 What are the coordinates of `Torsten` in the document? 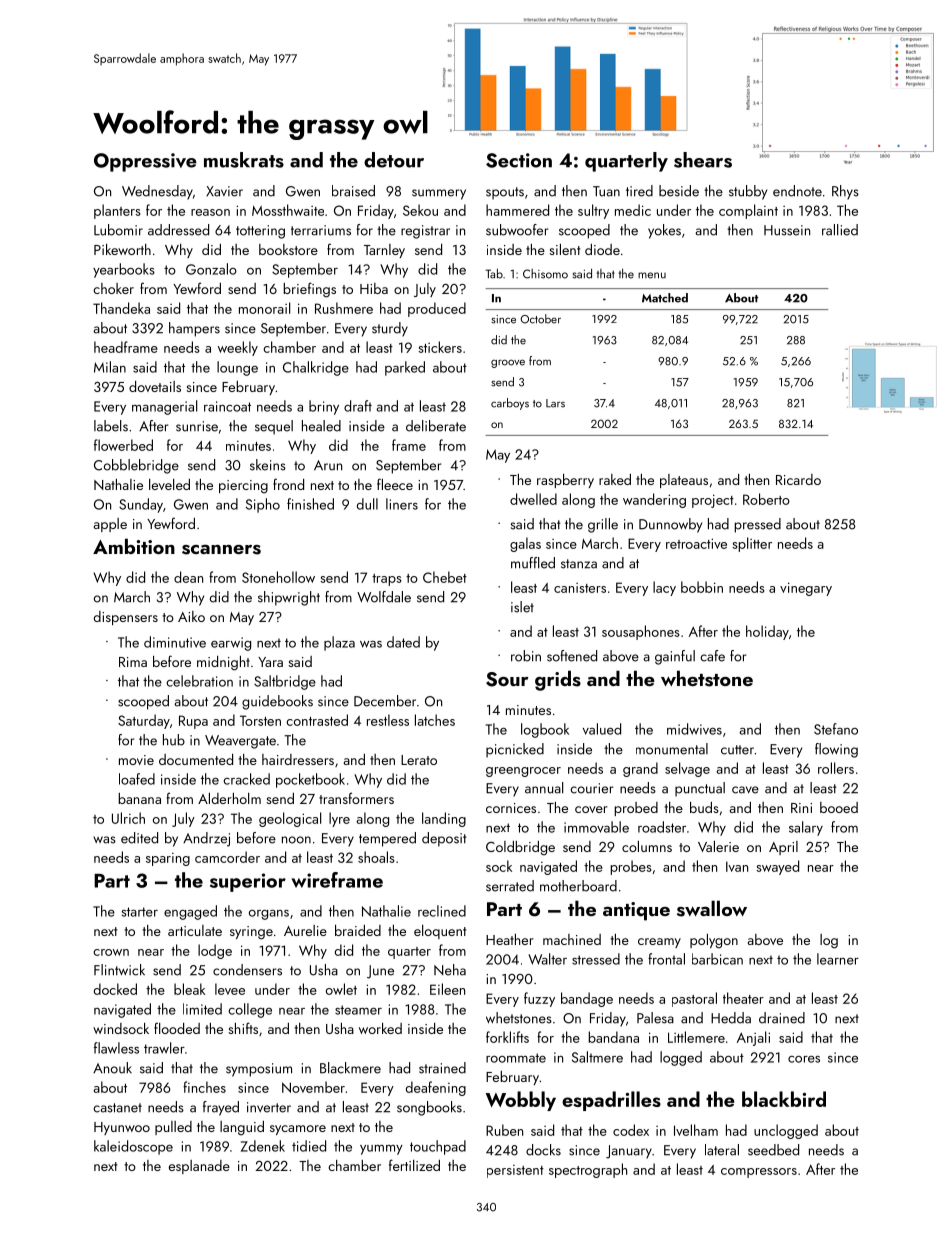 It's located at (260, 720).
